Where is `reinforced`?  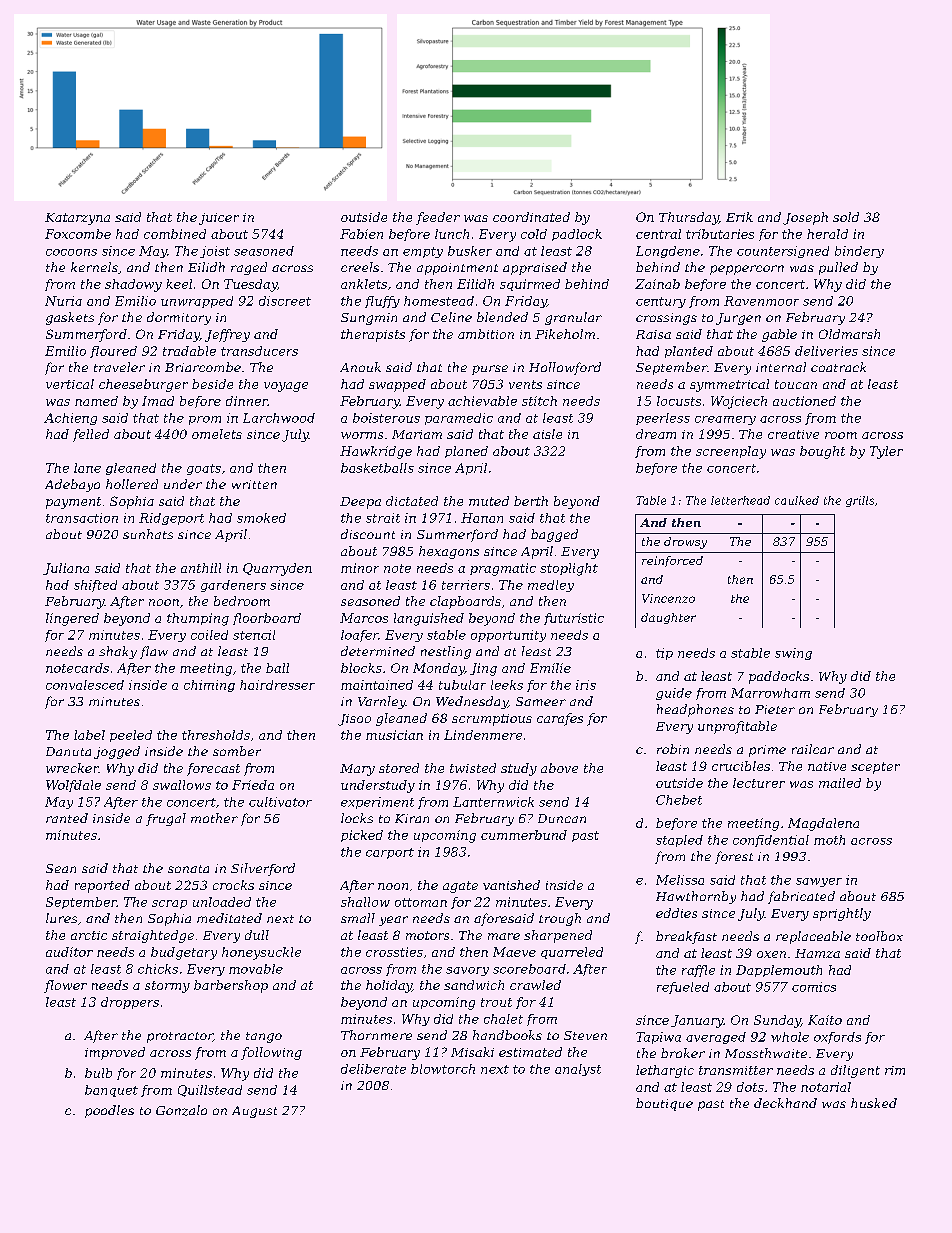
reinforced is located at coordinates (672, 561).
